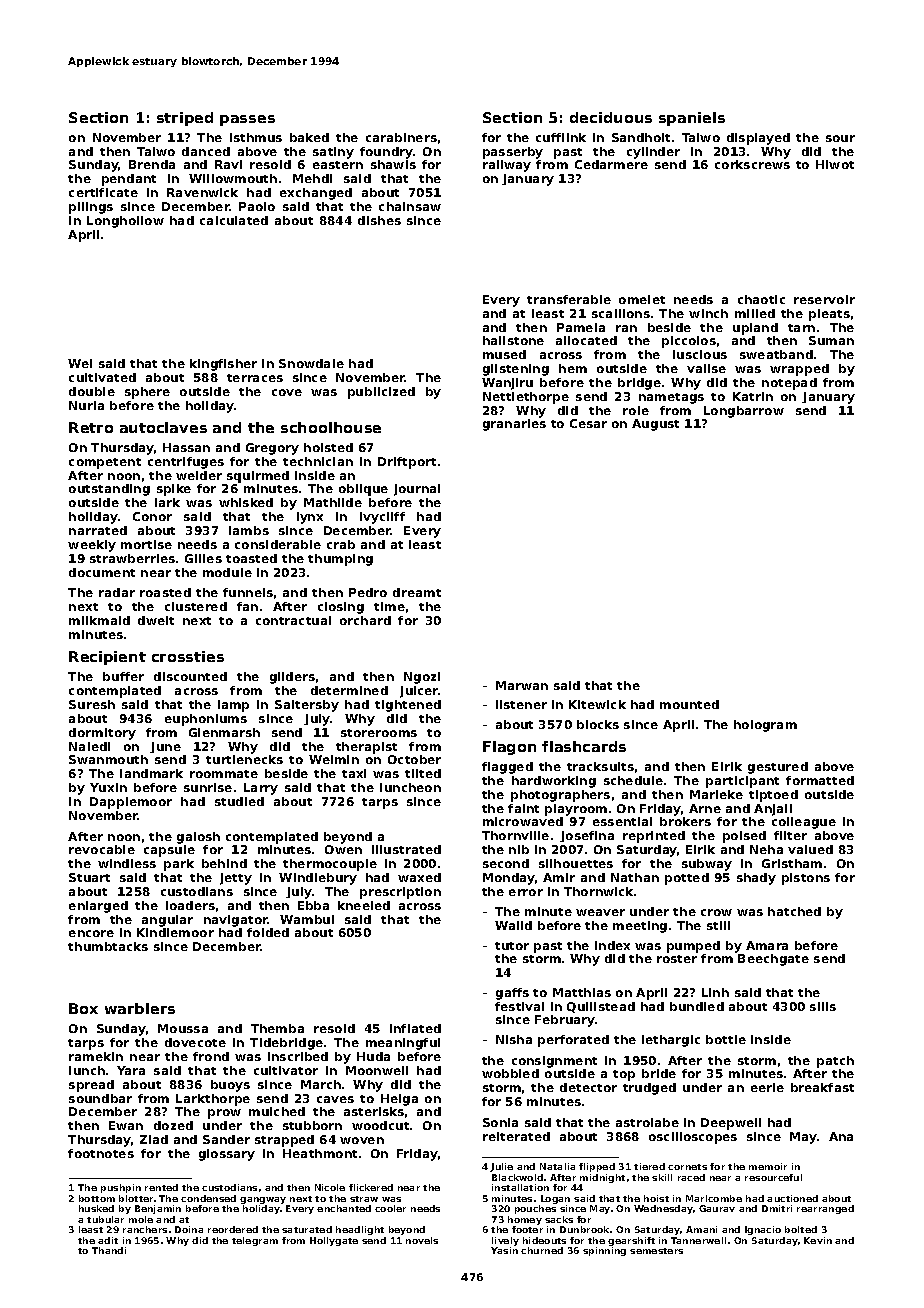  I want to click on reservoir, so click(824, 299).
